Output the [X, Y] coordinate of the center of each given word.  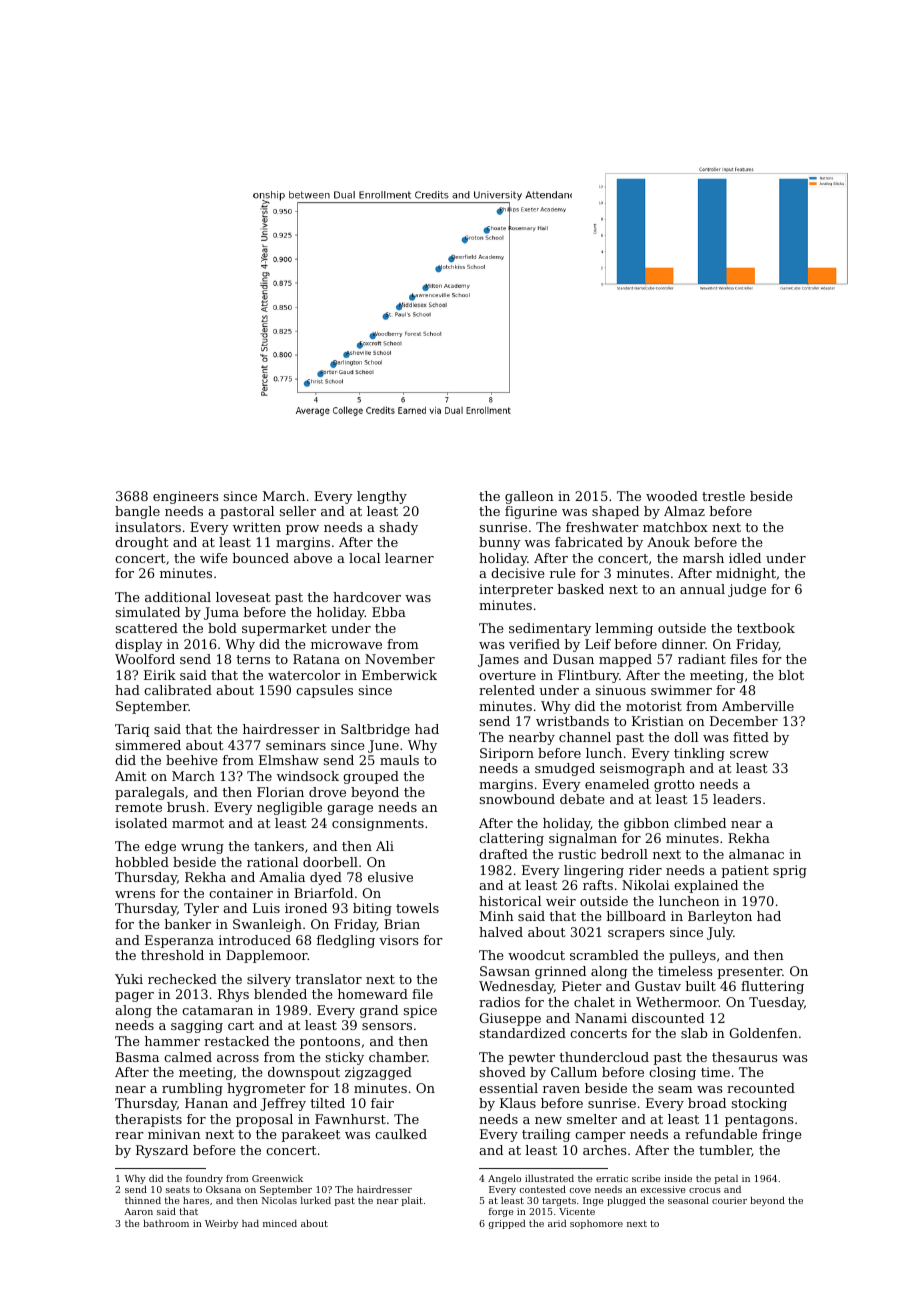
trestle [723, 496]
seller [298, 511]
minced [280, 1223]
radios [499, 1002]
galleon [529, 497]
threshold [172, 955]
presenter [749, 973]
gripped [507, 1224]
